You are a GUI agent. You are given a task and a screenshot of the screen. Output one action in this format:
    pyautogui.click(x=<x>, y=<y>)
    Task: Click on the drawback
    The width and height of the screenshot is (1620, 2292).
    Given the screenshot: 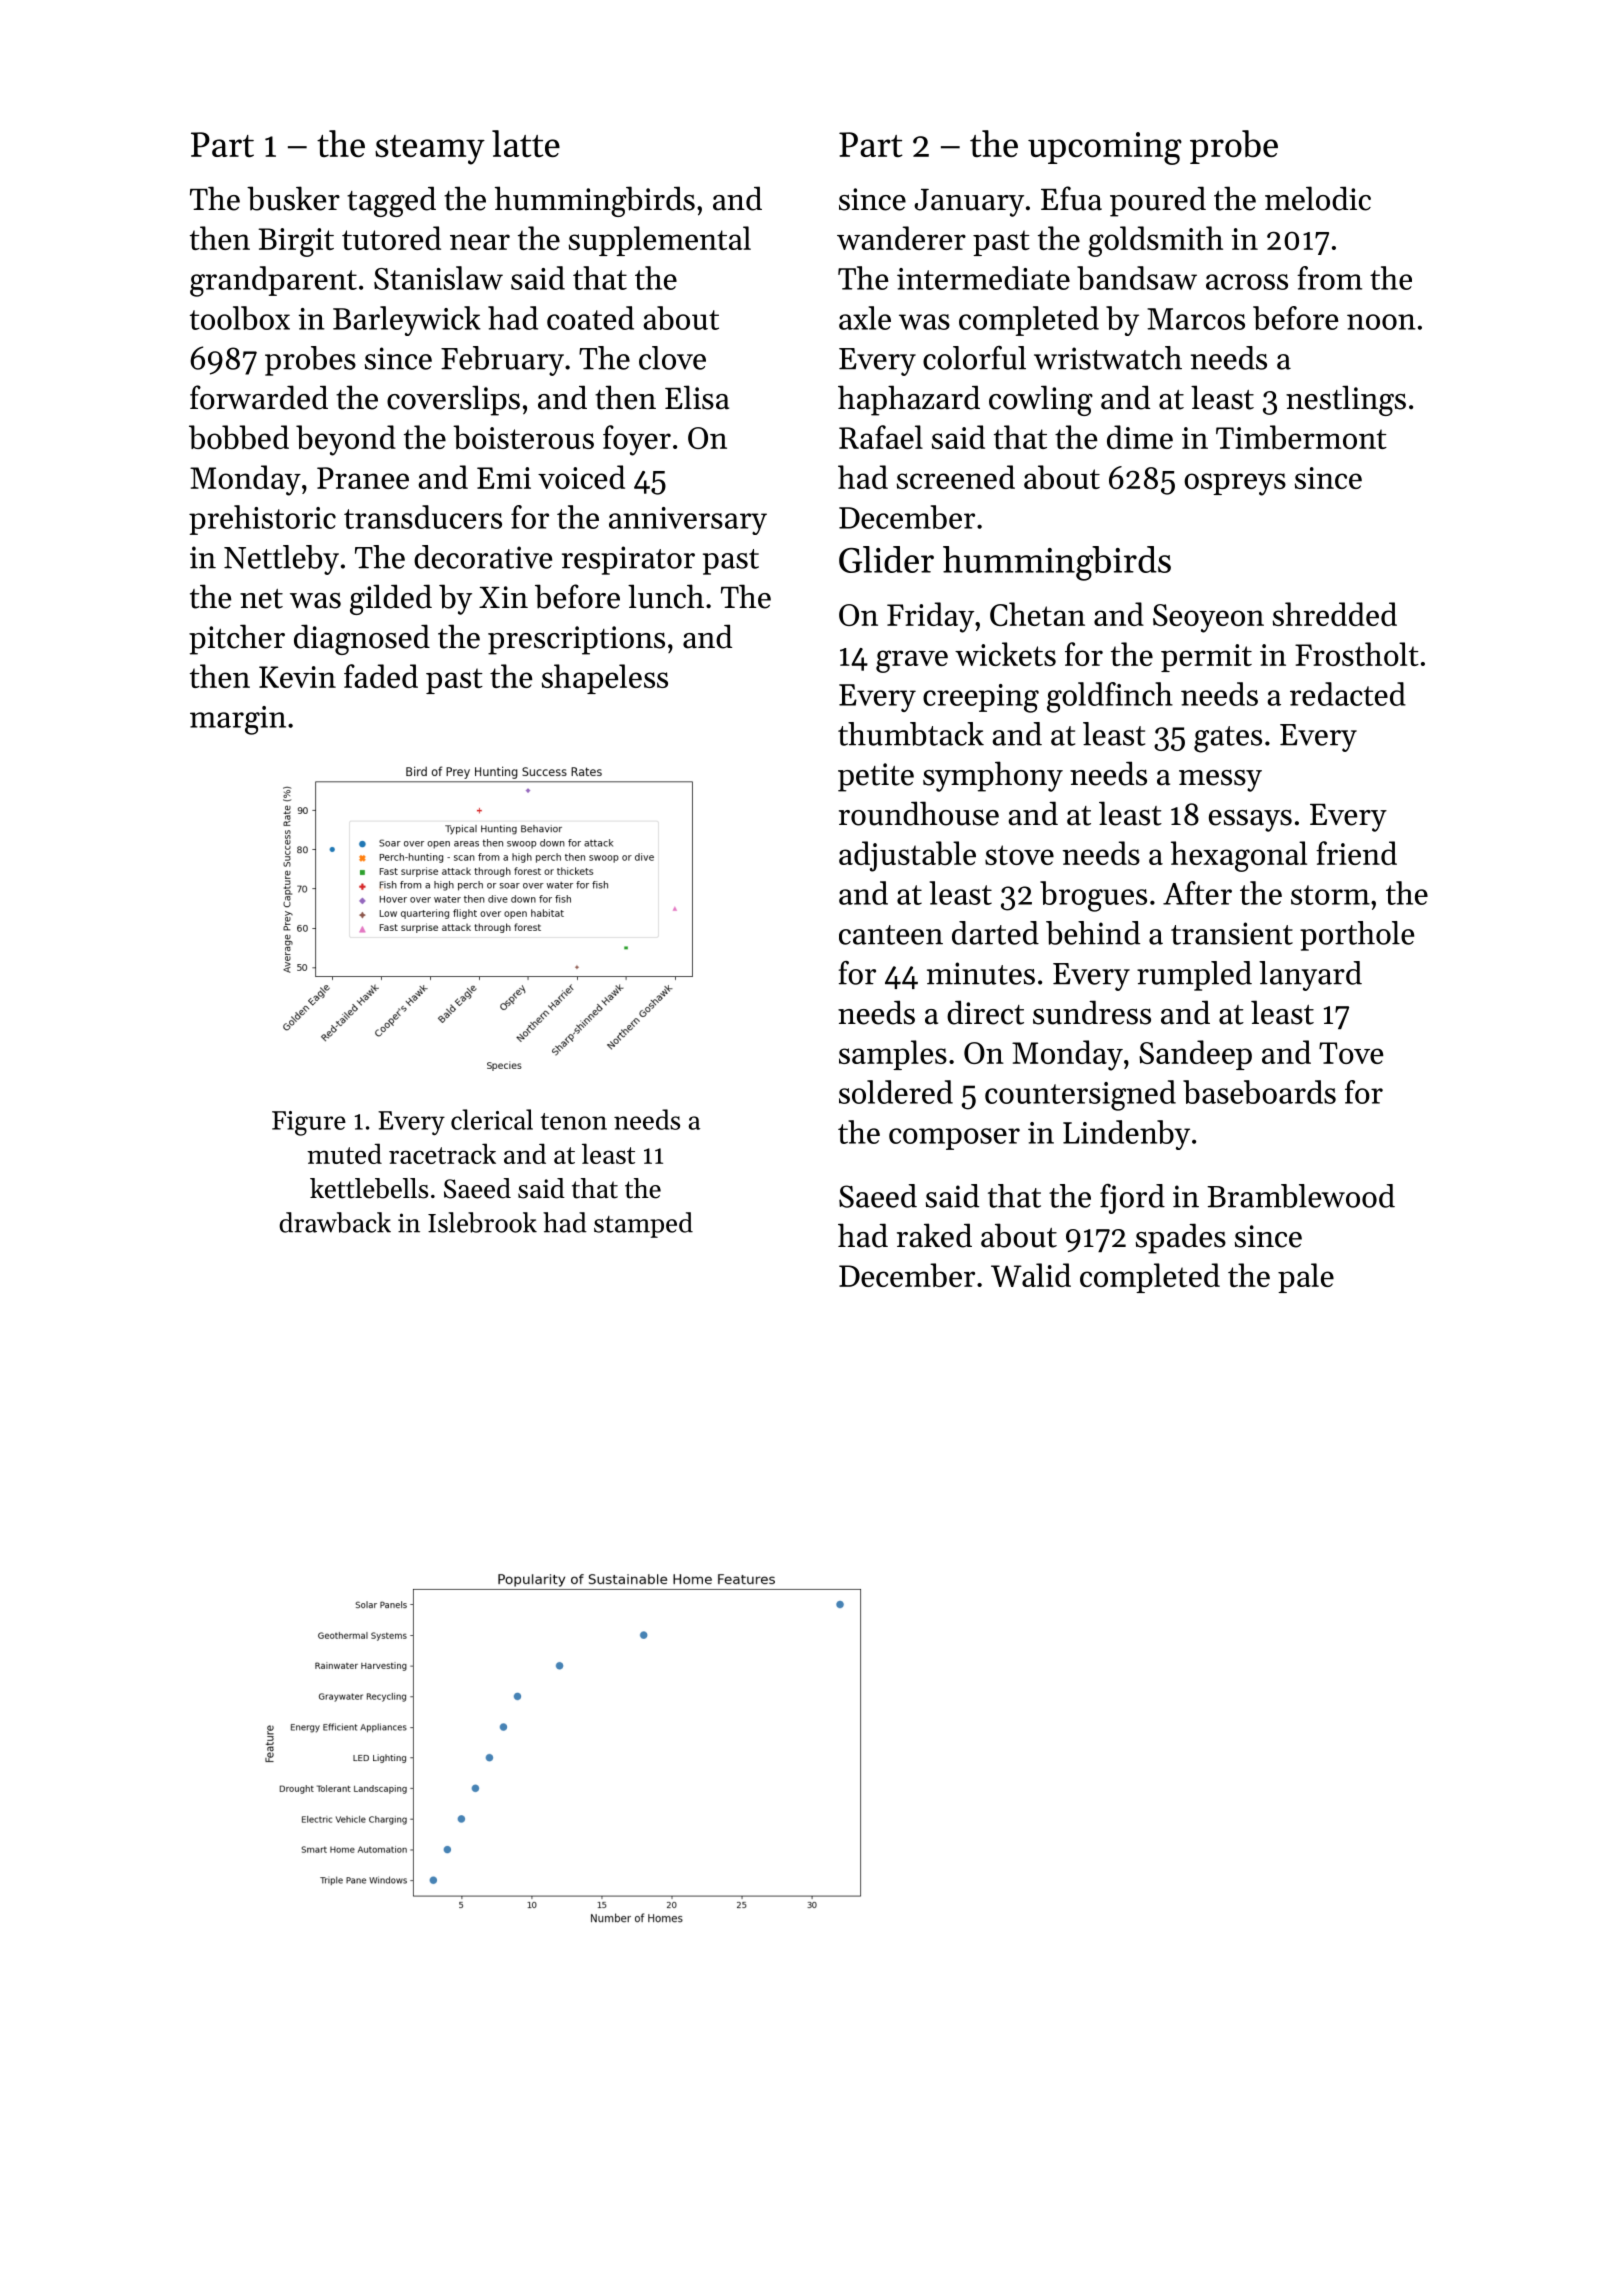 What is the action you would take?
    pyautogui.click(x=335, y=1222)
